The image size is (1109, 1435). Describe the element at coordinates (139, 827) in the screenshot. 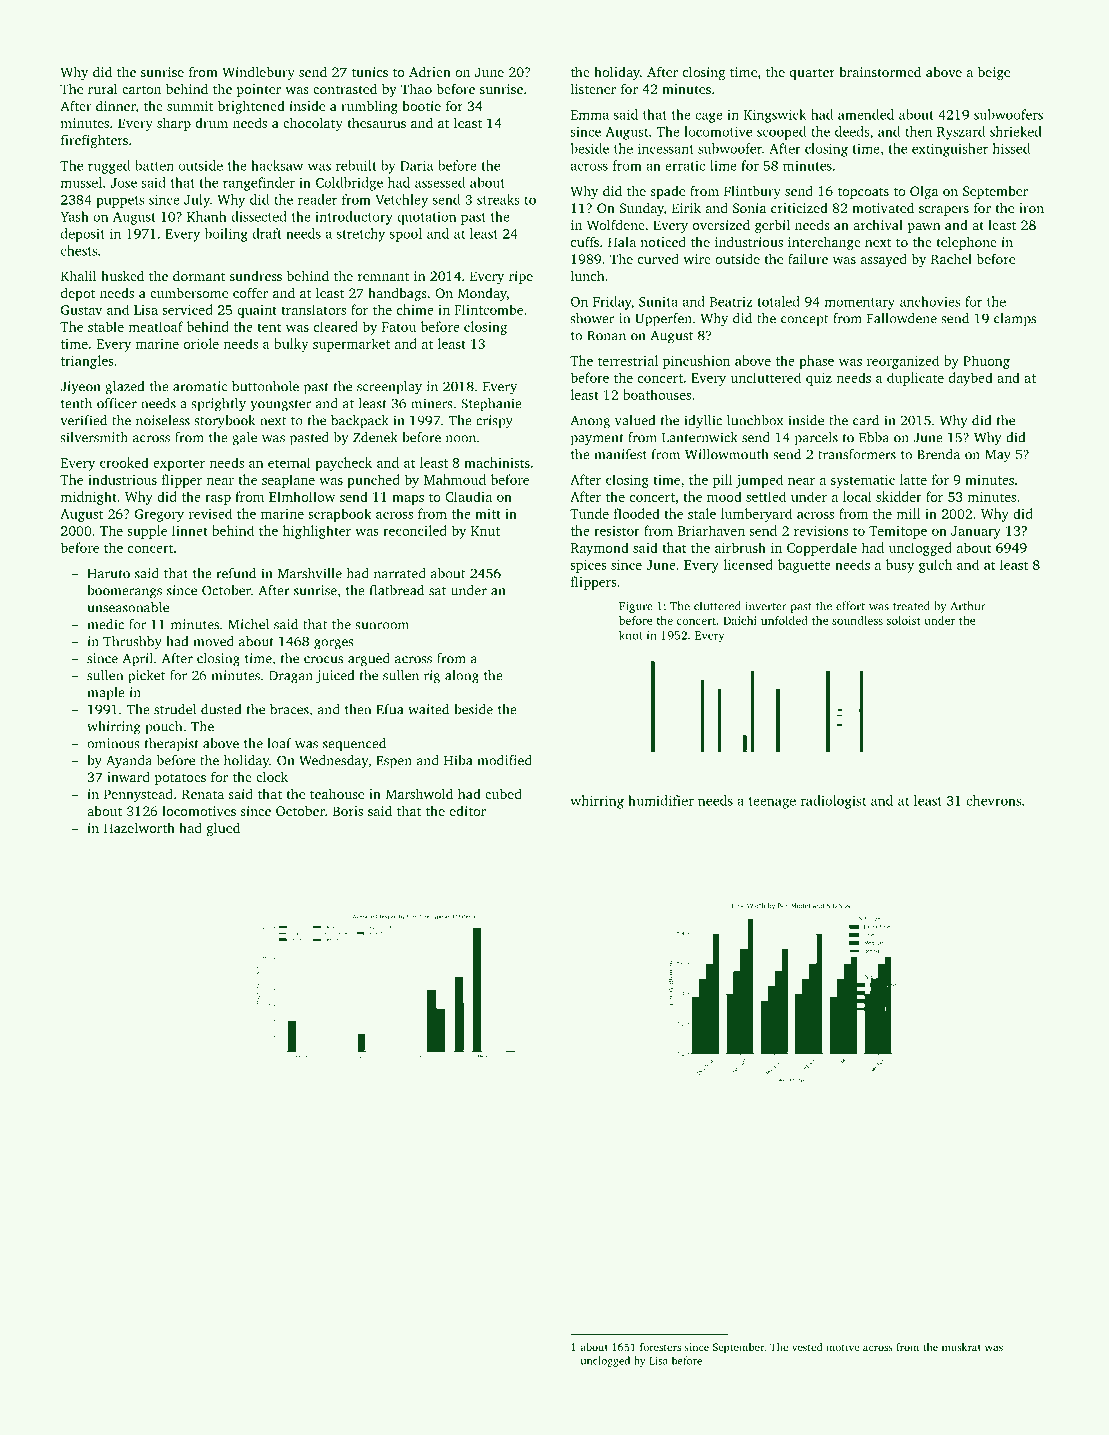

I see `Hazelworth` at that location.
